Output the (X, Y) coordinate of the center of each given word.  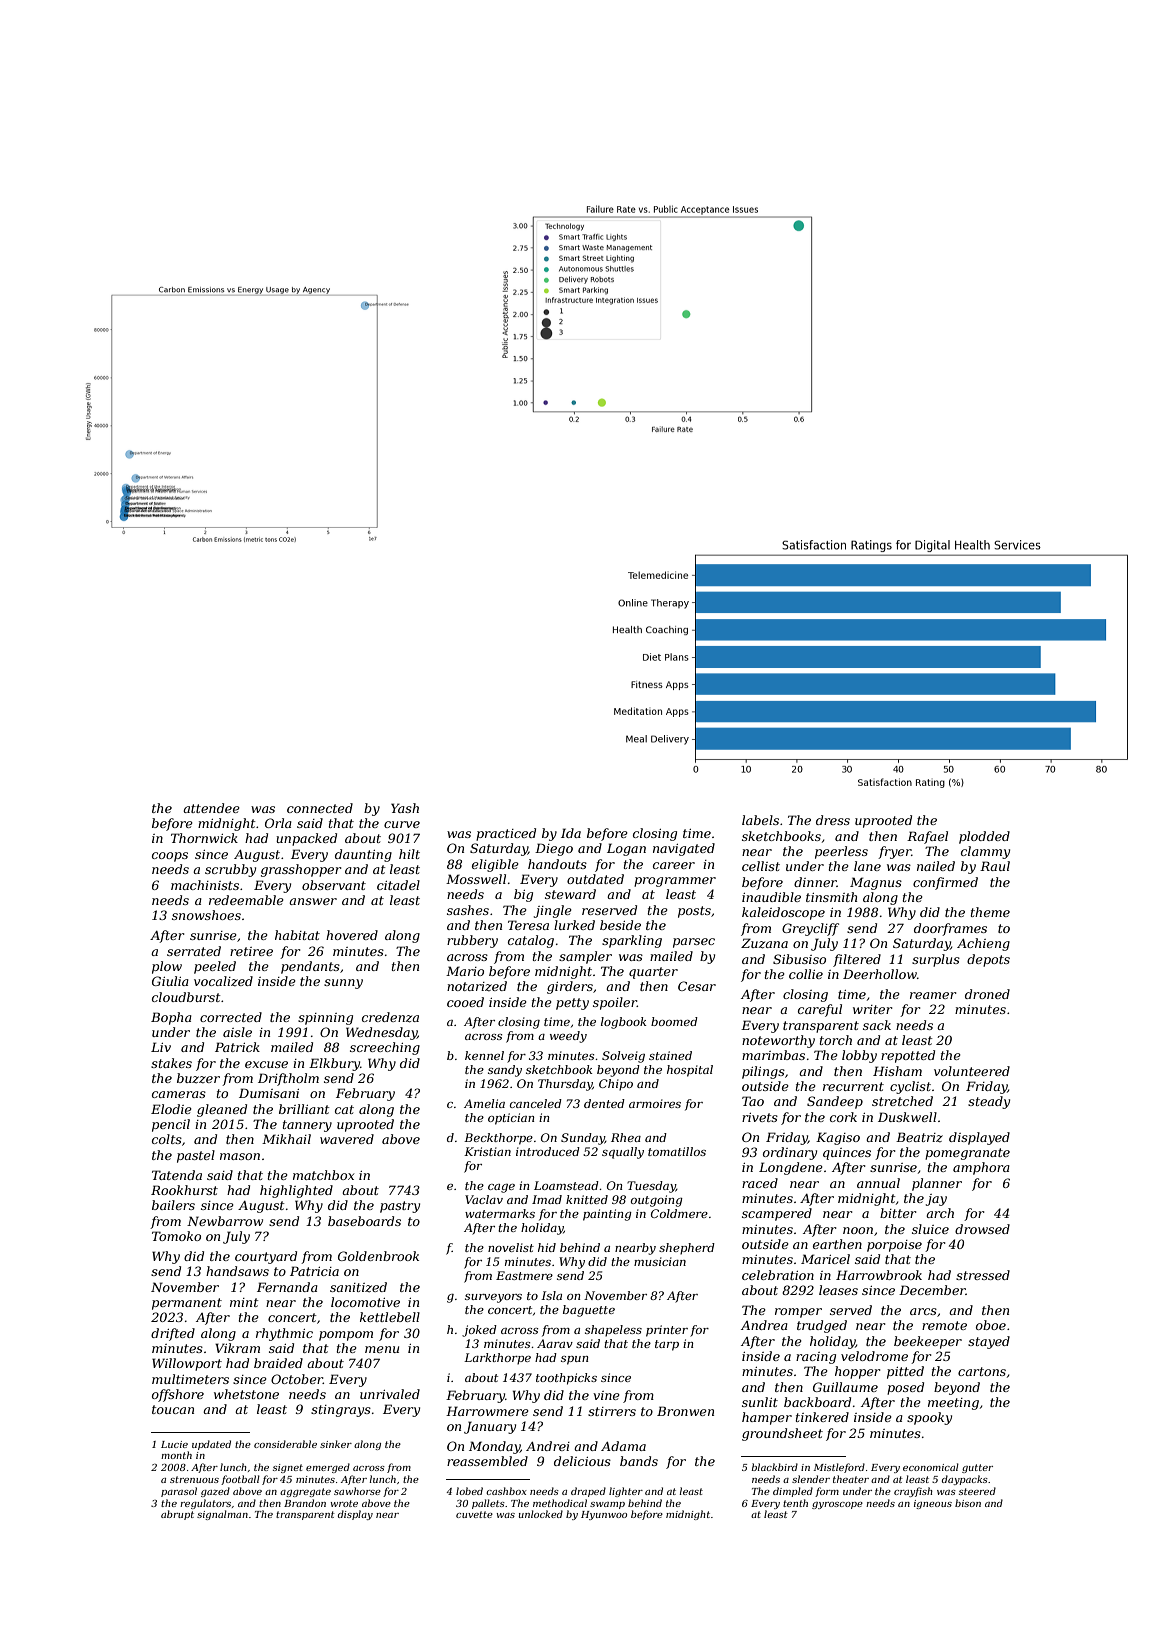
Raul (995, 866)
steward (570, 894)
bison (968, 1503)
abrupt (177, 1515)
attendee (211, 808)
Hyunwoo (604, 1515)
